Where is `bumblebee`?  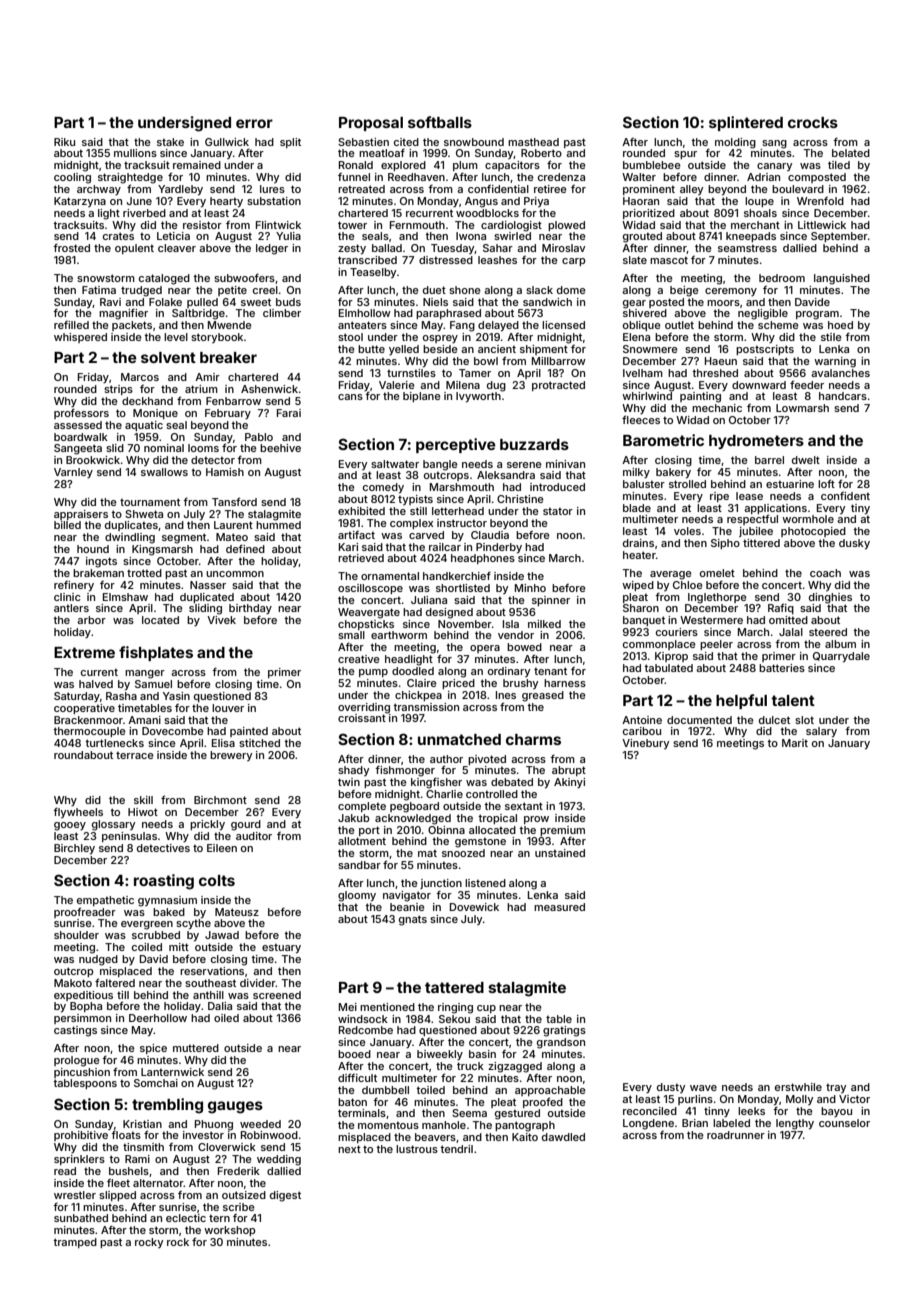 bumblebee is located at coordinates (652, 165).
